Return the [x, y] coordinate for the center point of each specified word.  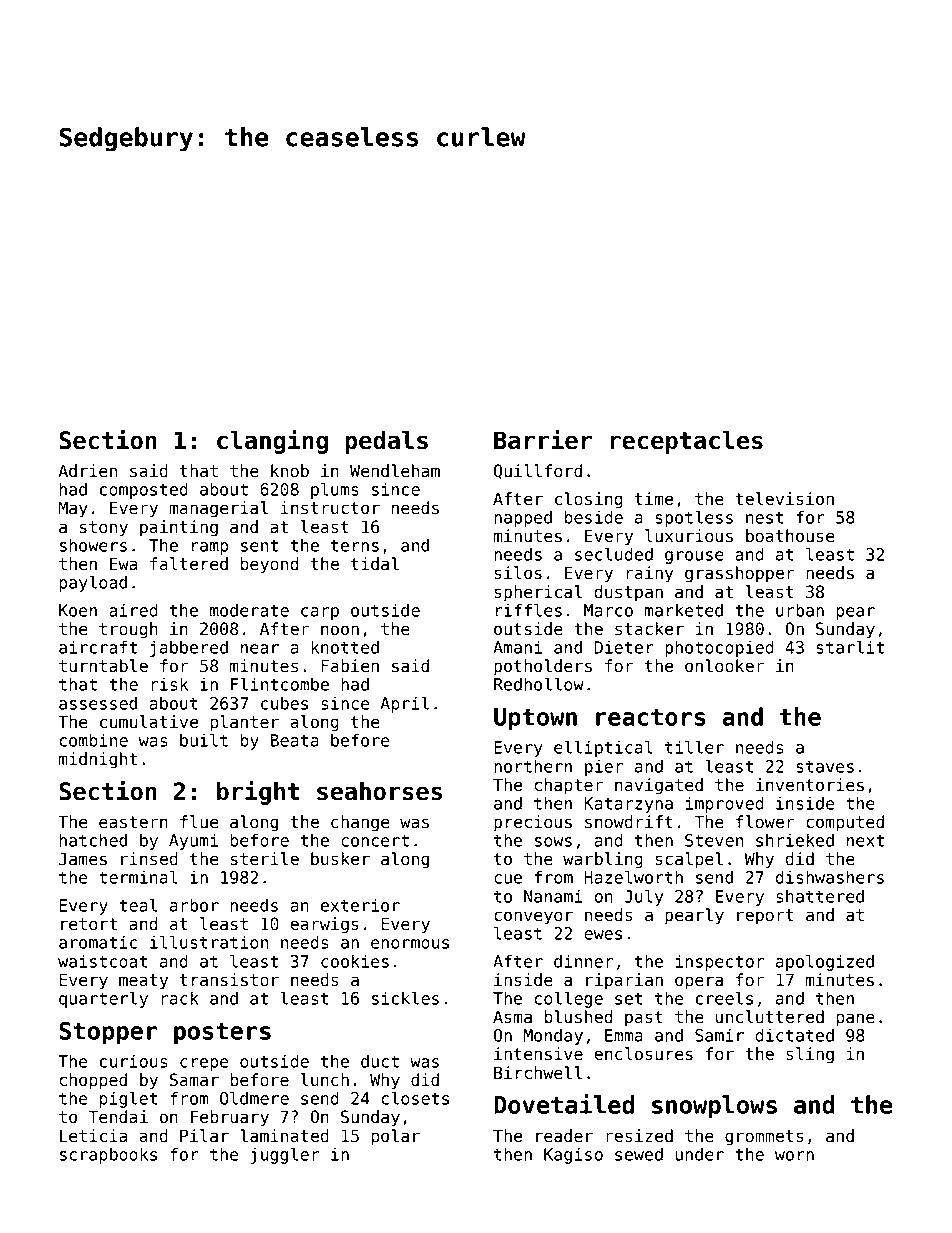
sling [810, 1055]
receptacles [686, 442]
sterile [265, 859]
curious [133, 1061]
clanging [272, 441]
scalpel [689, 860]
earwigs [324, 925]
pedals [386, 442]
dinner [583, 961]
